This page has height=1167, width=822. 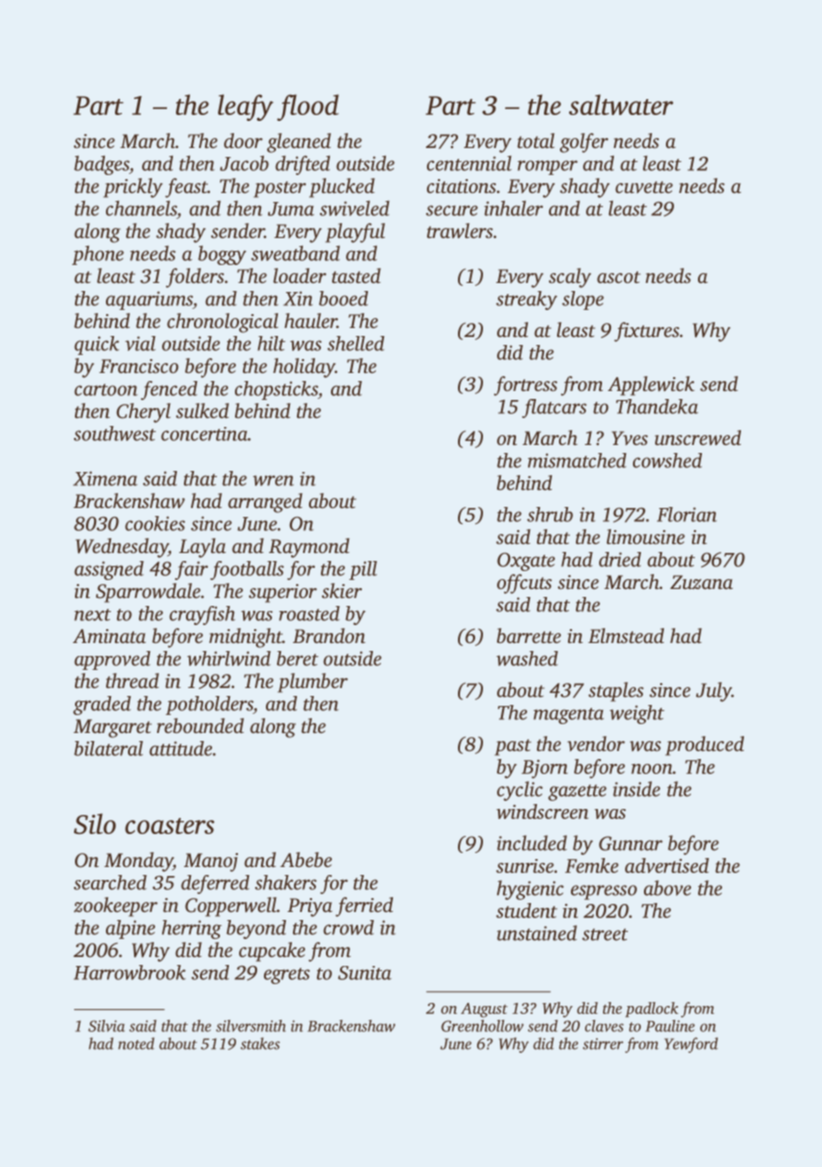 What do you see at coordinates (98, 255) in the page?
I see `phone` at bounding box center [98, 255].
